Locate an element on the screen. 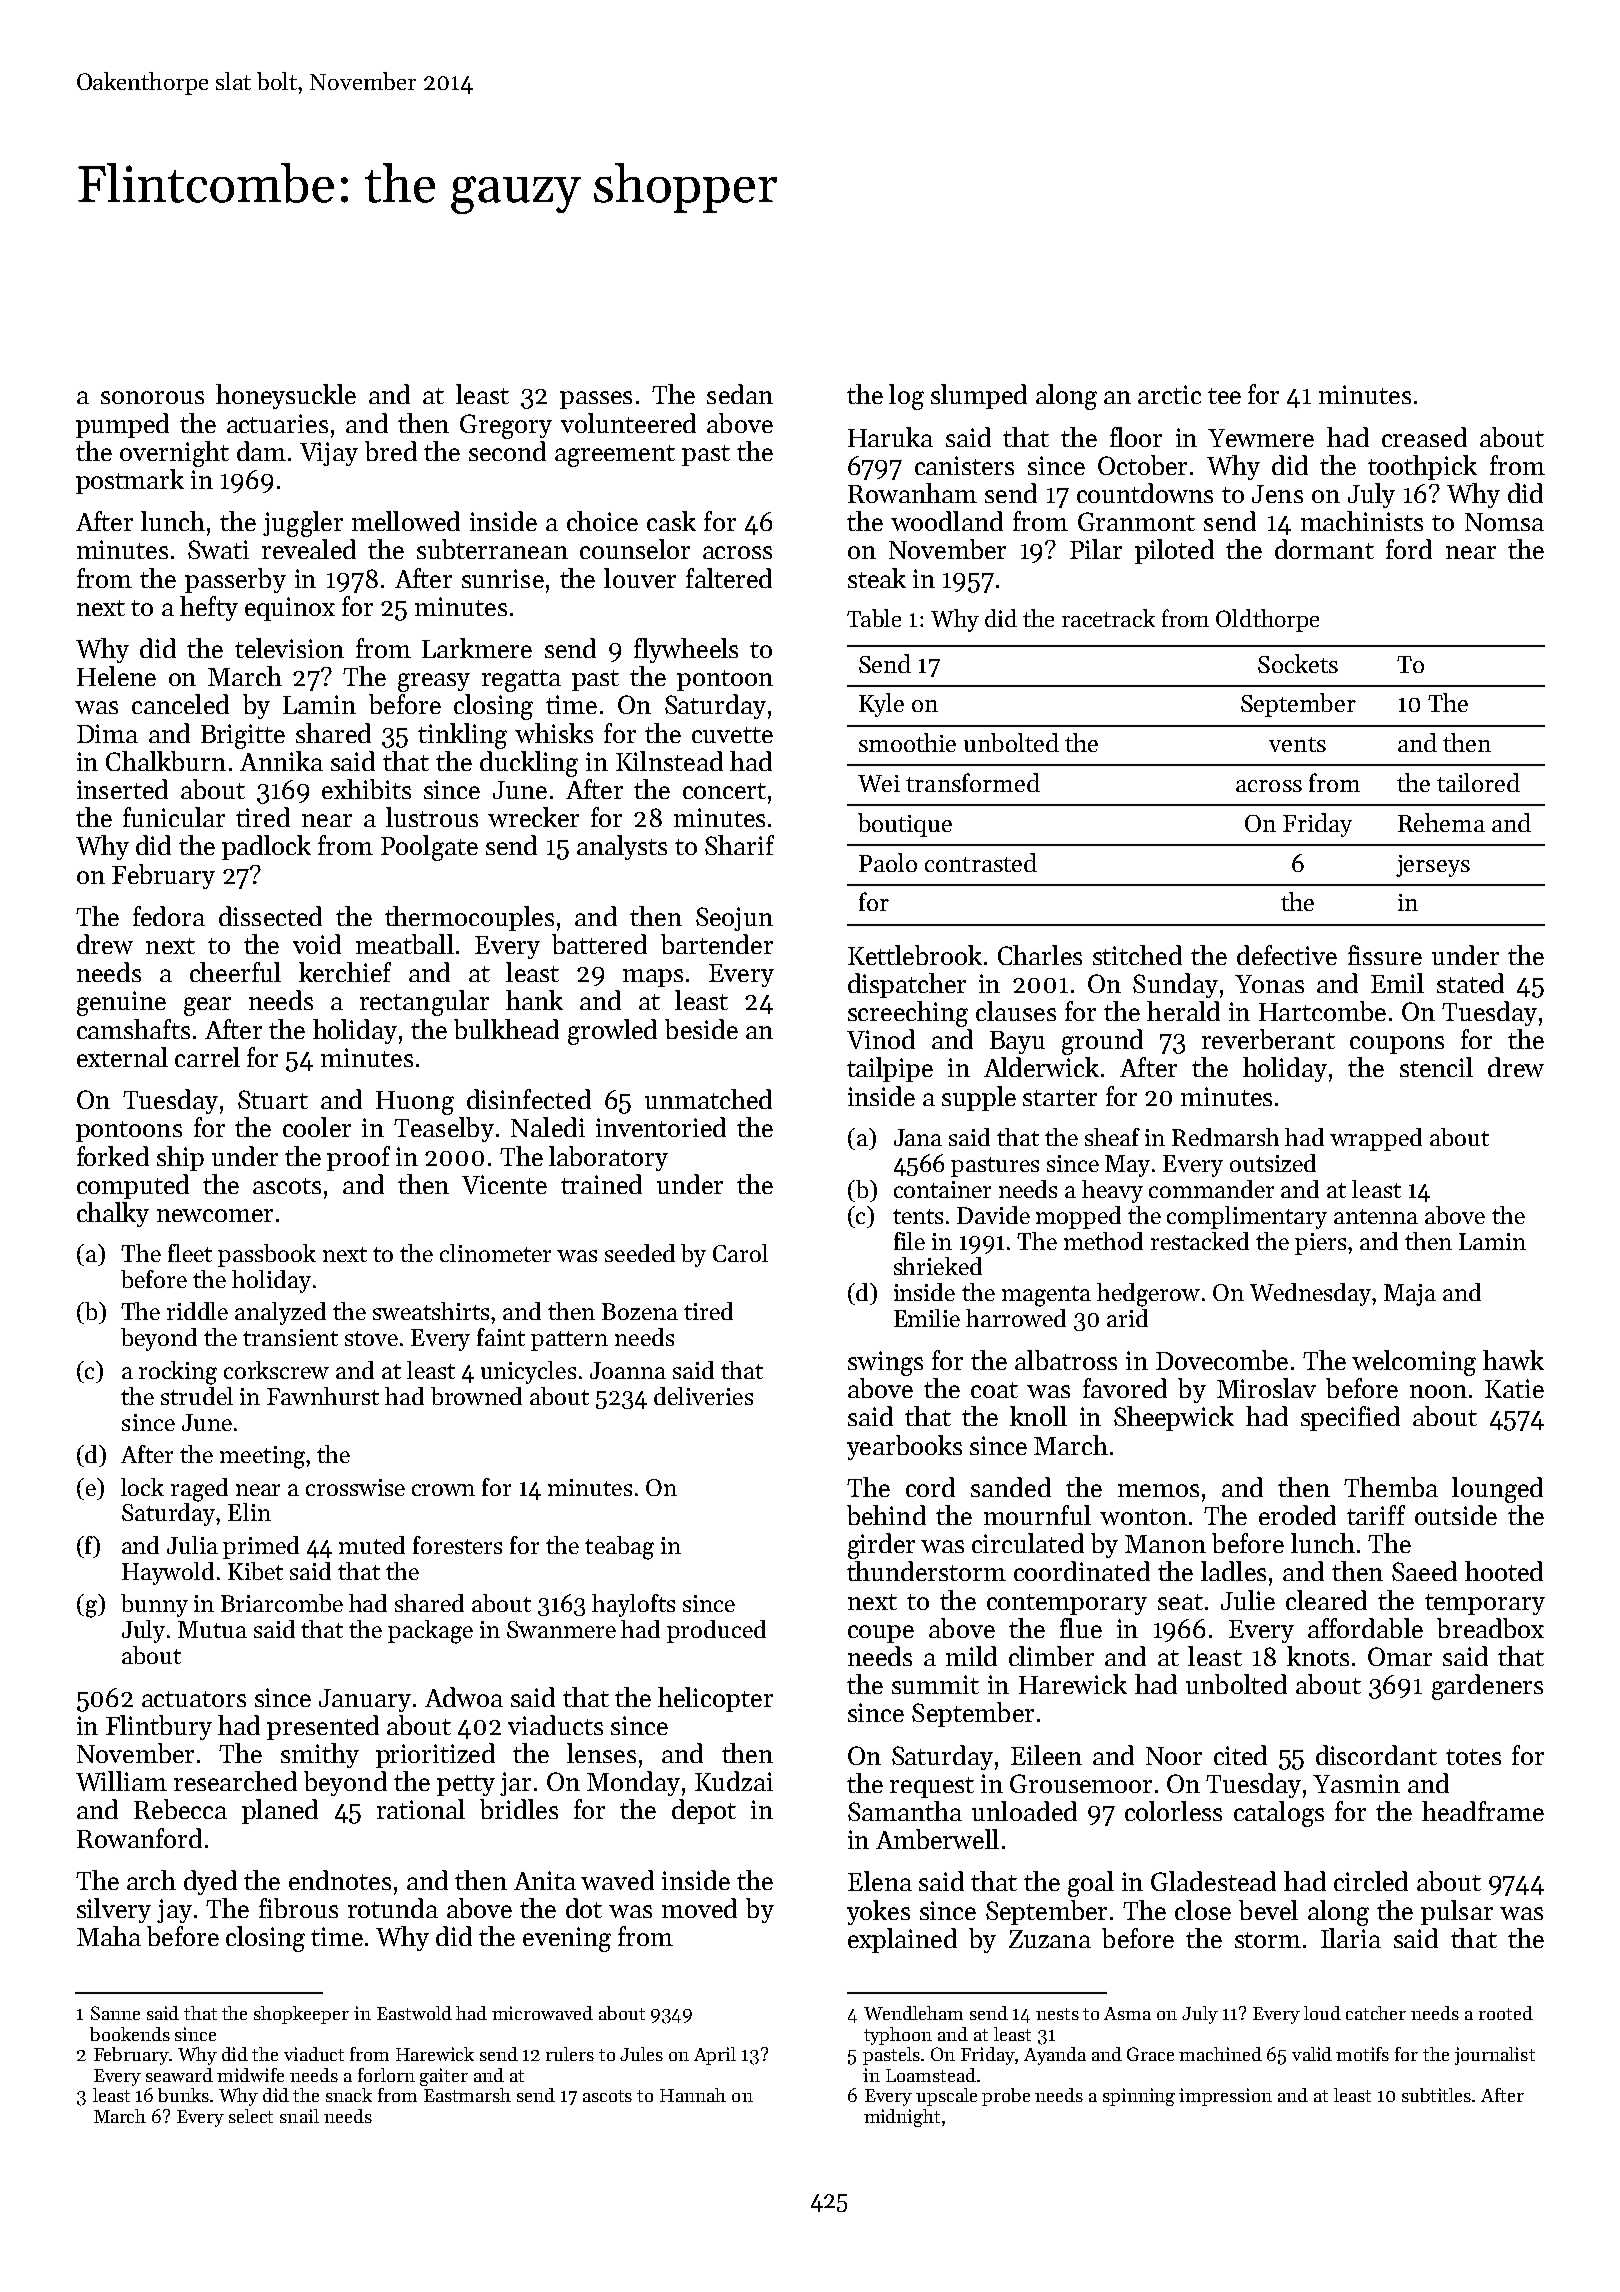 This screenshot has width=1620, height=2292. exhibits is located at coordinates (366, 789).
